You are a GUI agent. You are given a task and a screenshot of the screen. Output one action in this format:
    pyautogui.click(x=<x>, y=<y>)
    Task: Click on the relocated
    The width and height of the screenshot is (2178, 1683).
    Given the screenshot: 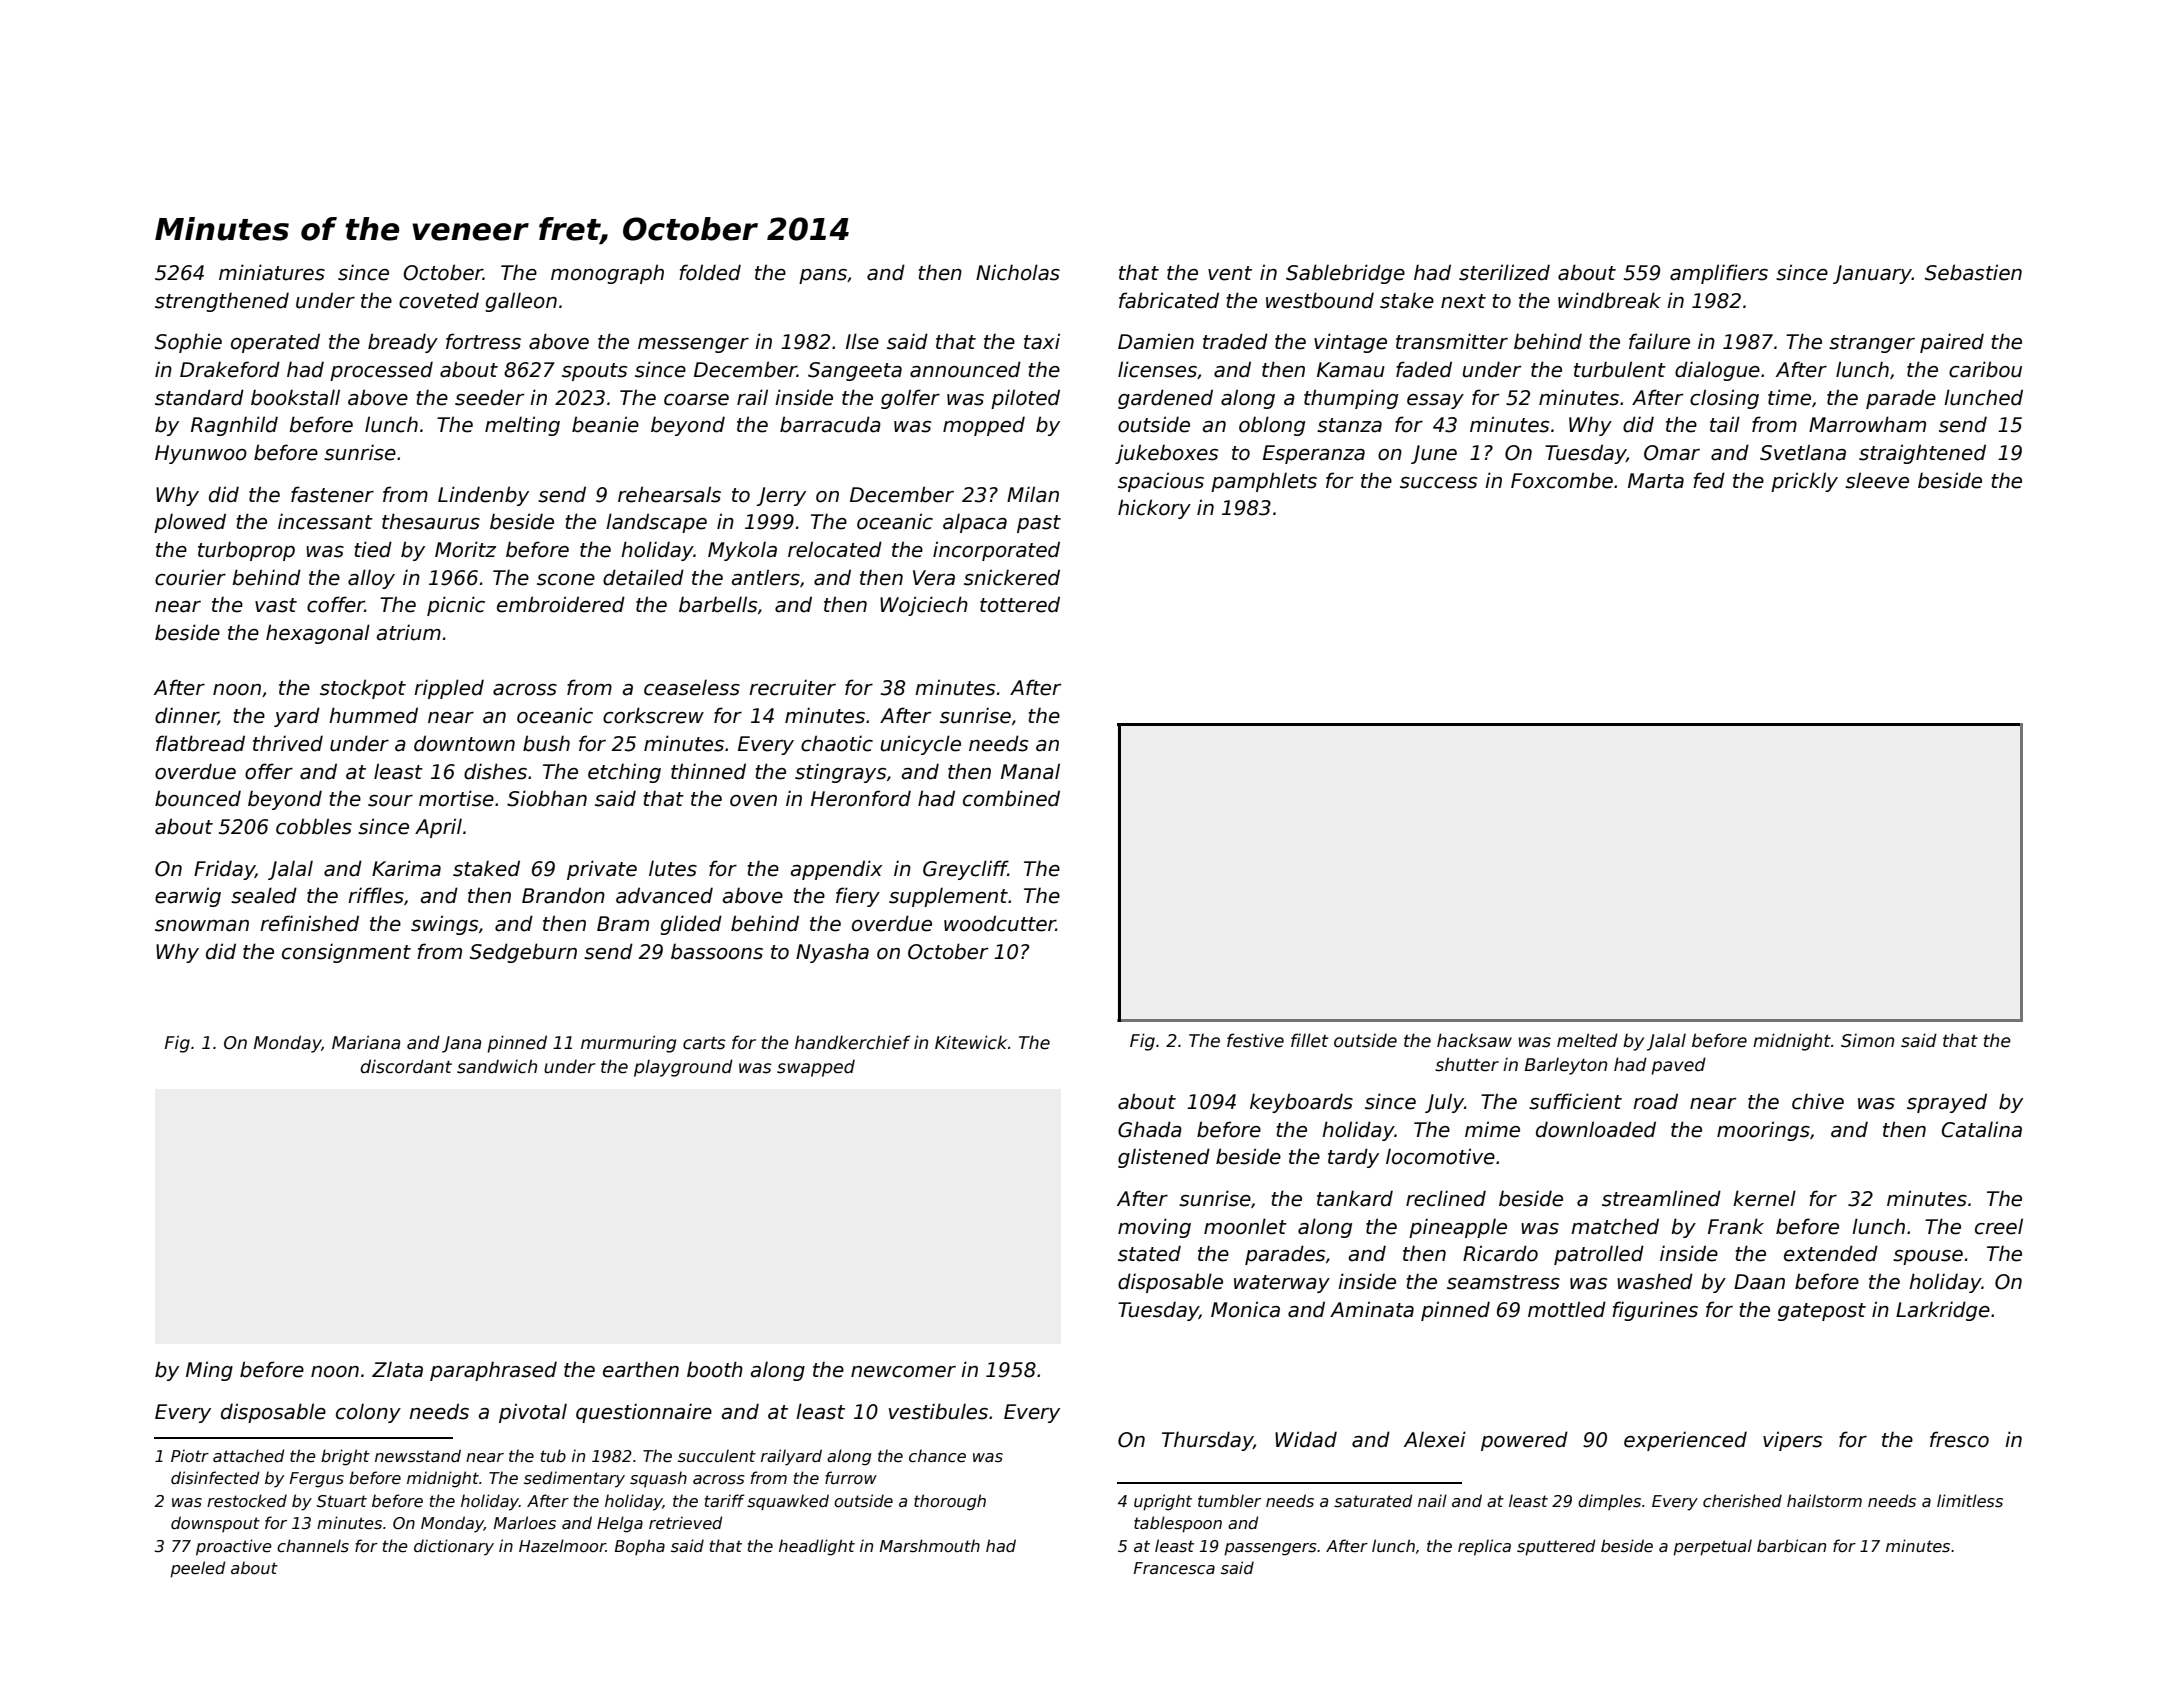 What is the action you would take?
    pyautogui.click(x=835, y=549)
